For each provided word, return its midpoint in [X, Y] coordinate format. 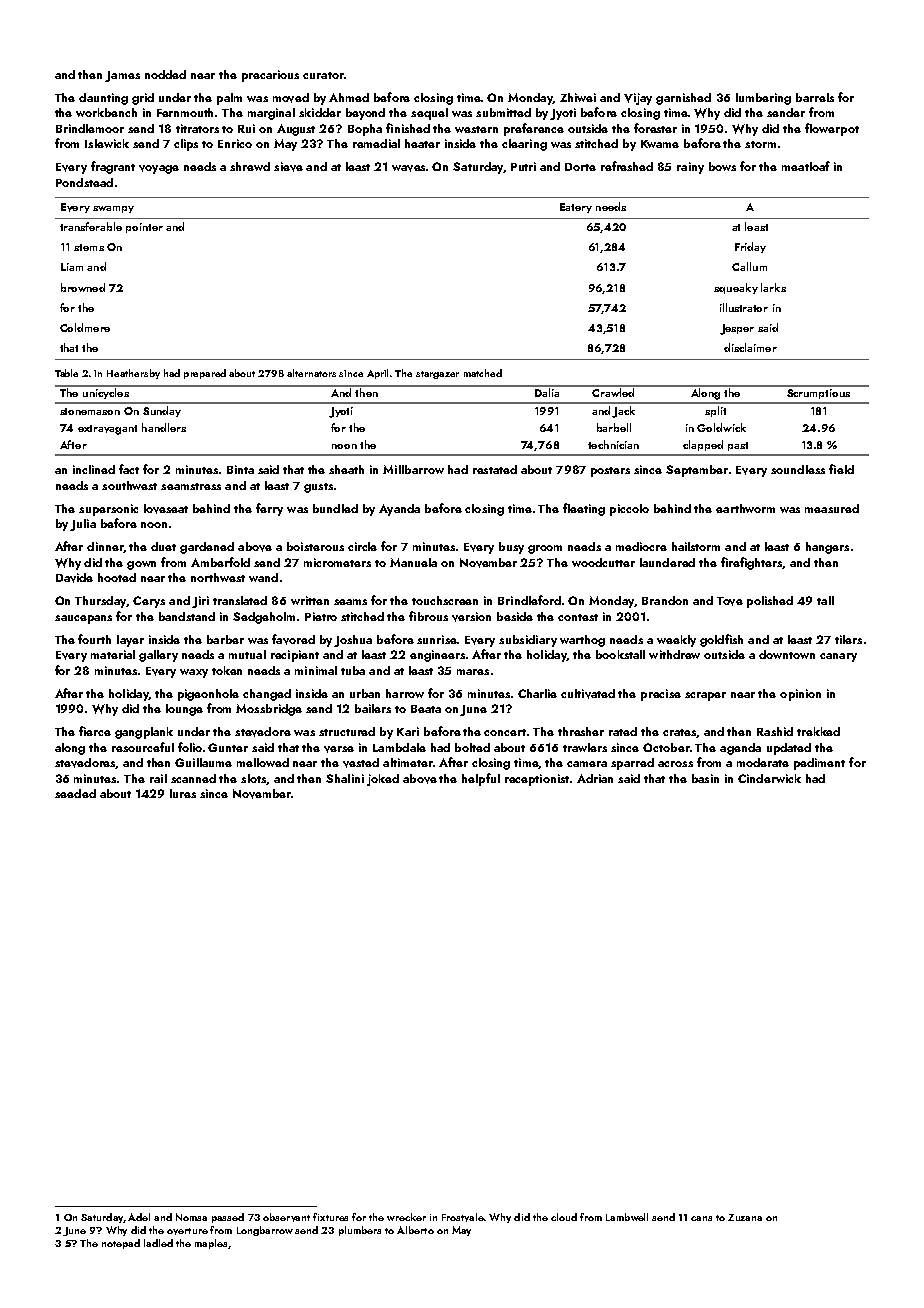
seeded [75, 793]
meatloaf [806, 166]
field [841, 469]
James [122, 76]
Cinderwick [769, 778]
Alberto [415, 1230]
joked [383, 780]
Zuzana [745, 1217]
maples [211, 1244]
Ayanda [399, 510]
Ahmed [349, 97]
